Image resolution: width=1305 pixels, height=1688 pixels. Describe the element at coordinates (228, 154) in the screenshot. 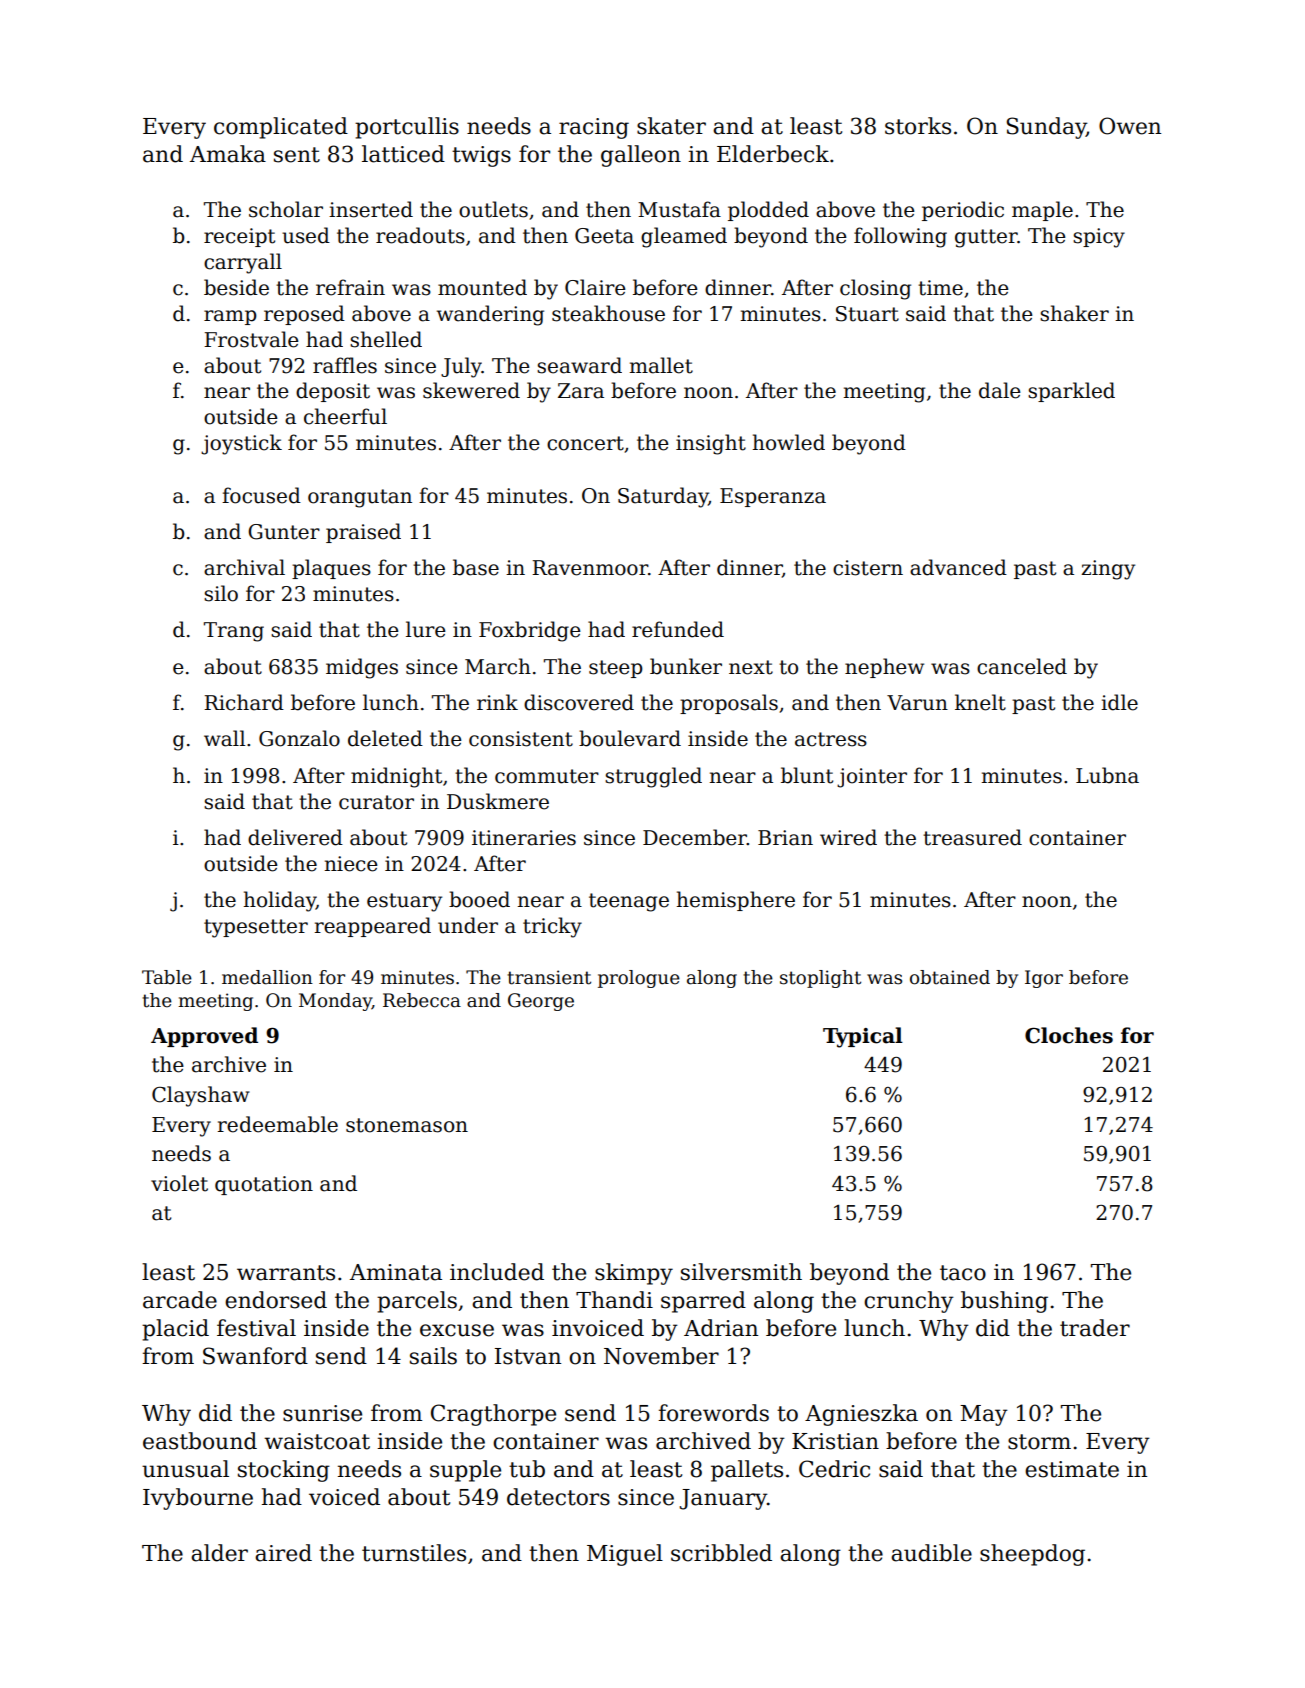

I see `Amaka` at that location.
